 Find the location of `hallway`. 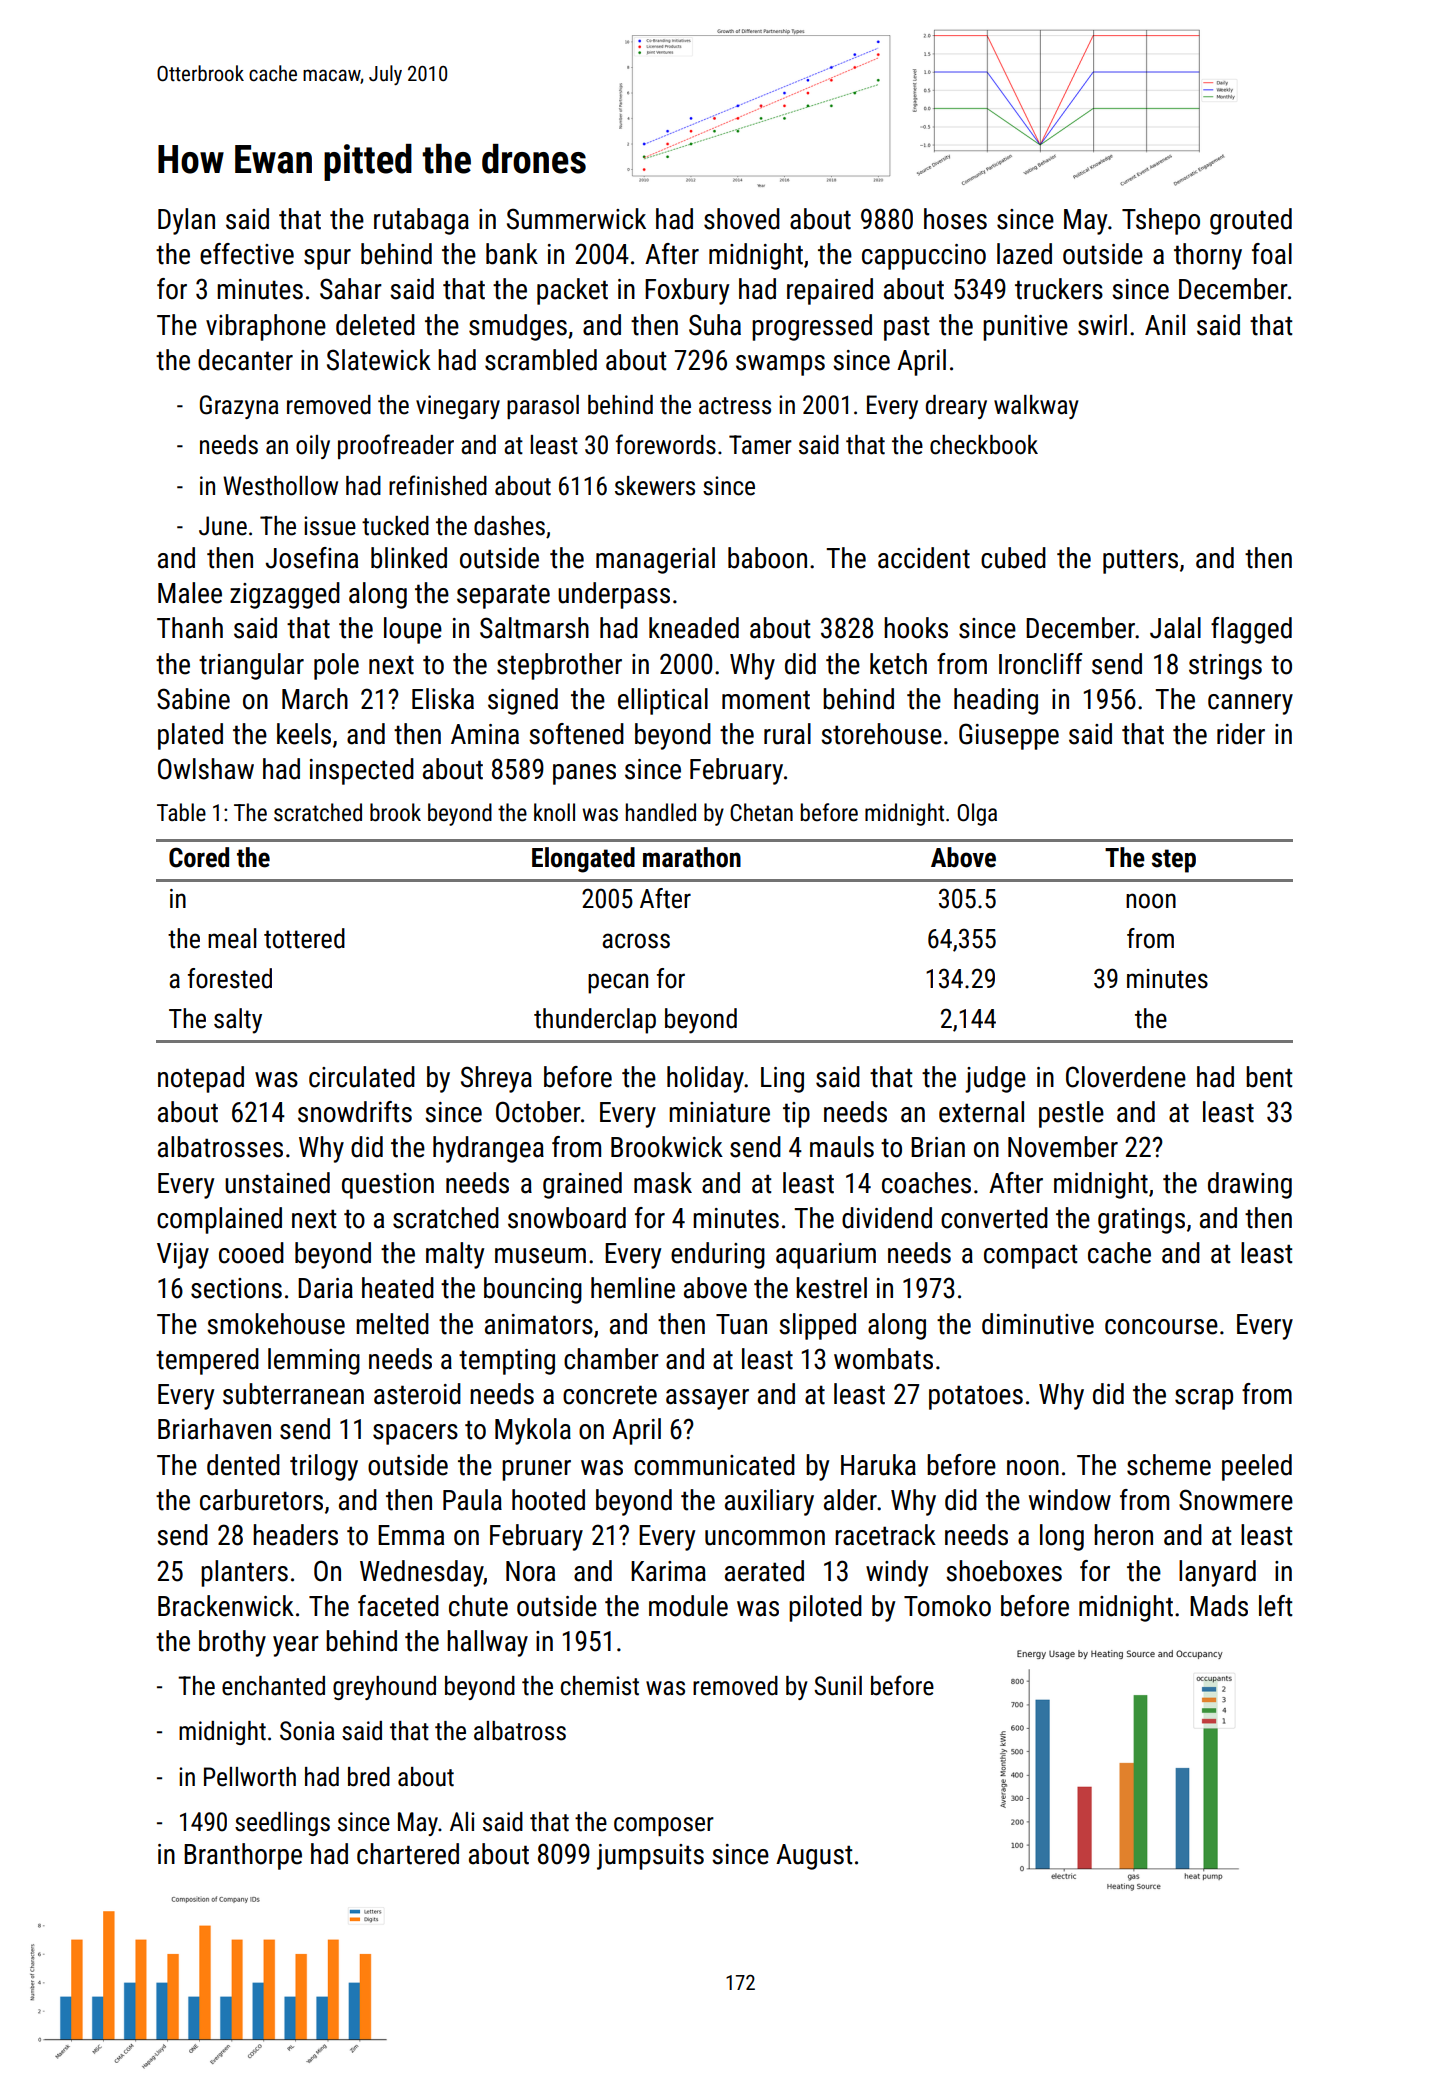

hallway is located at coordinates (487, 1643).
